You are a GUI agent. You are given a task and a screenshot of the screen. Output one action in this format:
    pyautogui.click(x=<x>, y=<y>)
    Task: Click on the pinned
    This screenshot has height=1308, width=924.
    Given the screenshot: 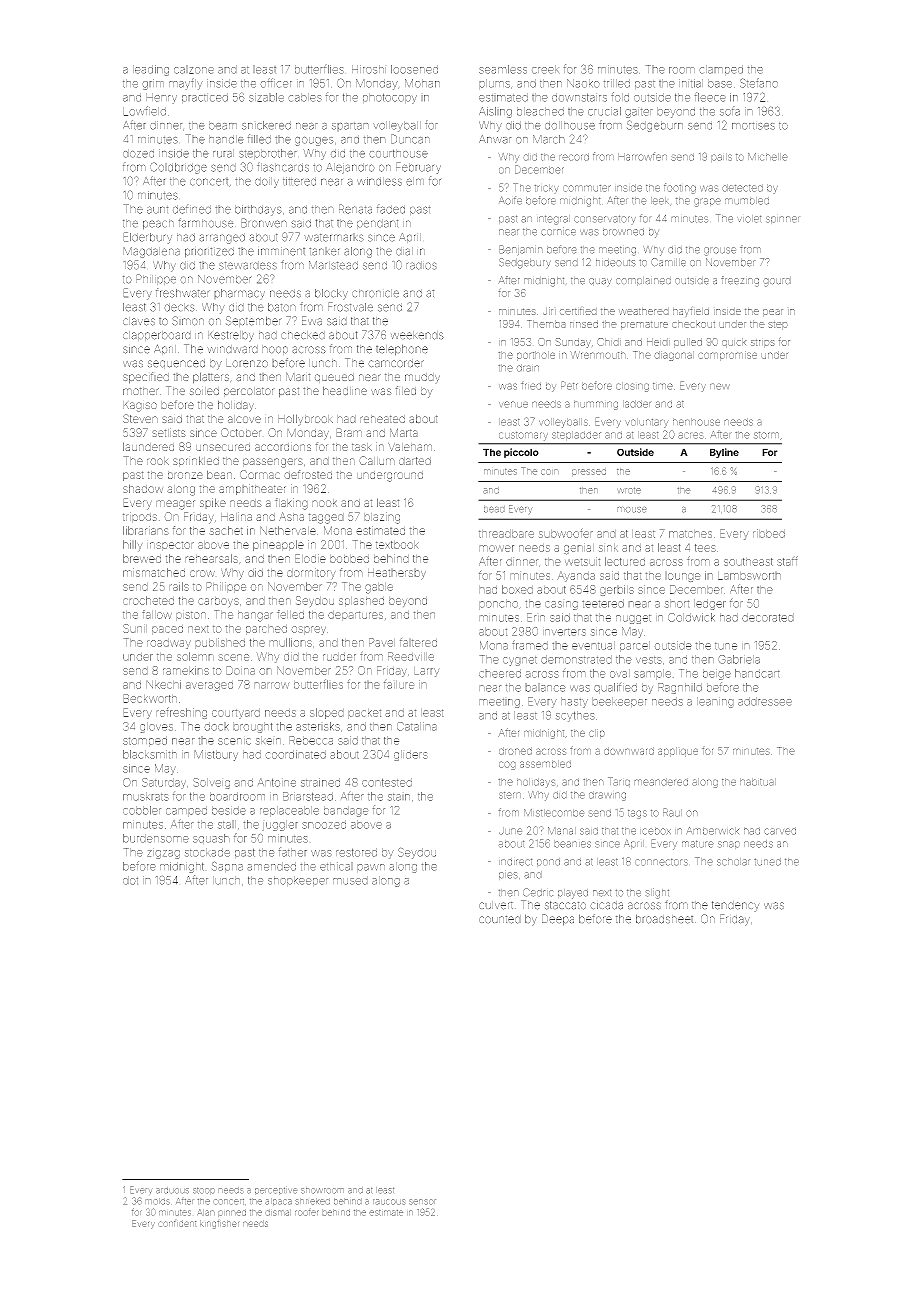 What is the action you would take?
    pyautogui.click(x=232, y=1213)
